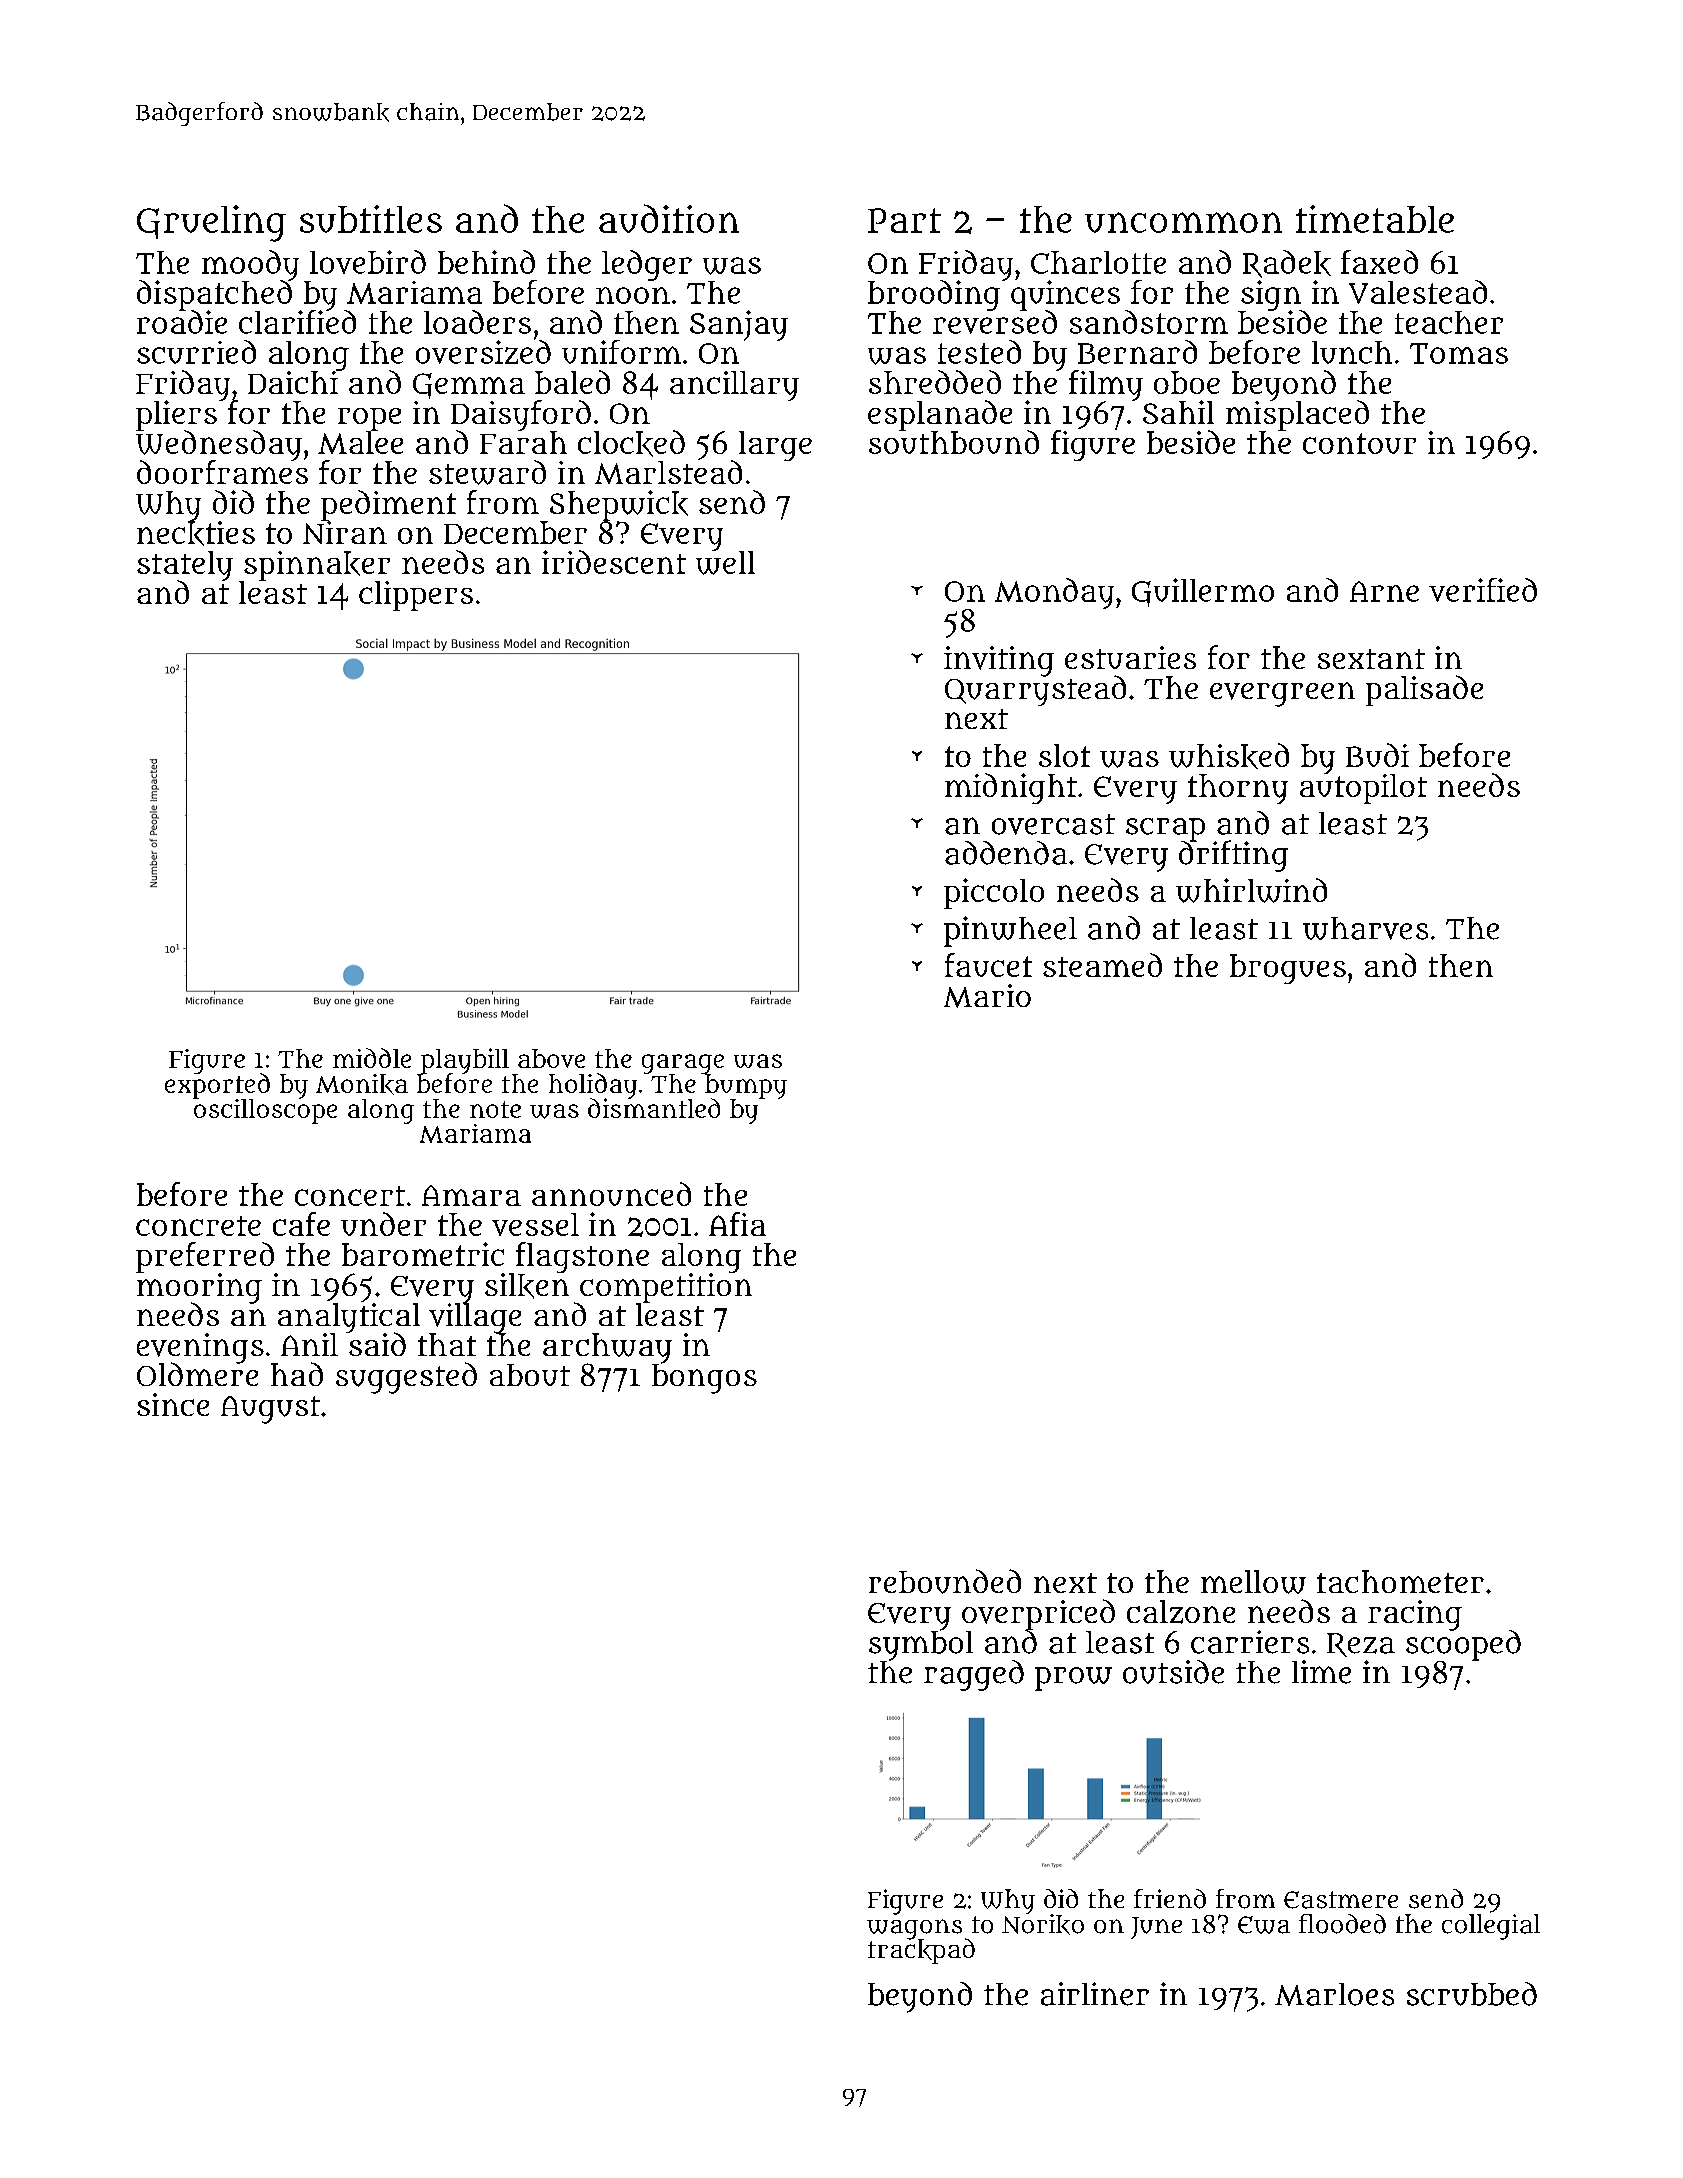  What do you see at coordinates (345, 532) in the page?
I see `Niran` at bounding box center [345, 532].
